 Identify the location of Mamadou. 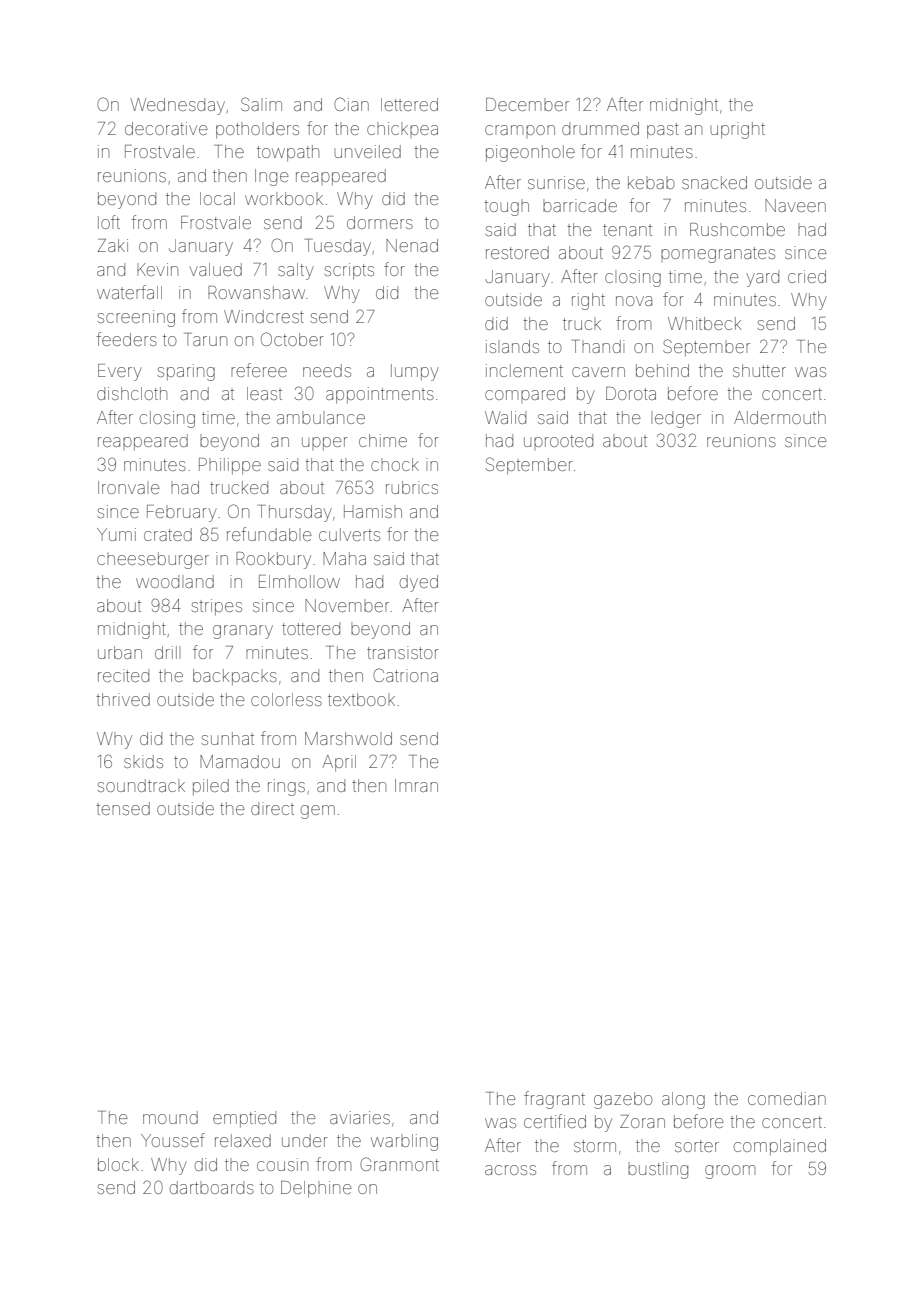
(240, 761).
